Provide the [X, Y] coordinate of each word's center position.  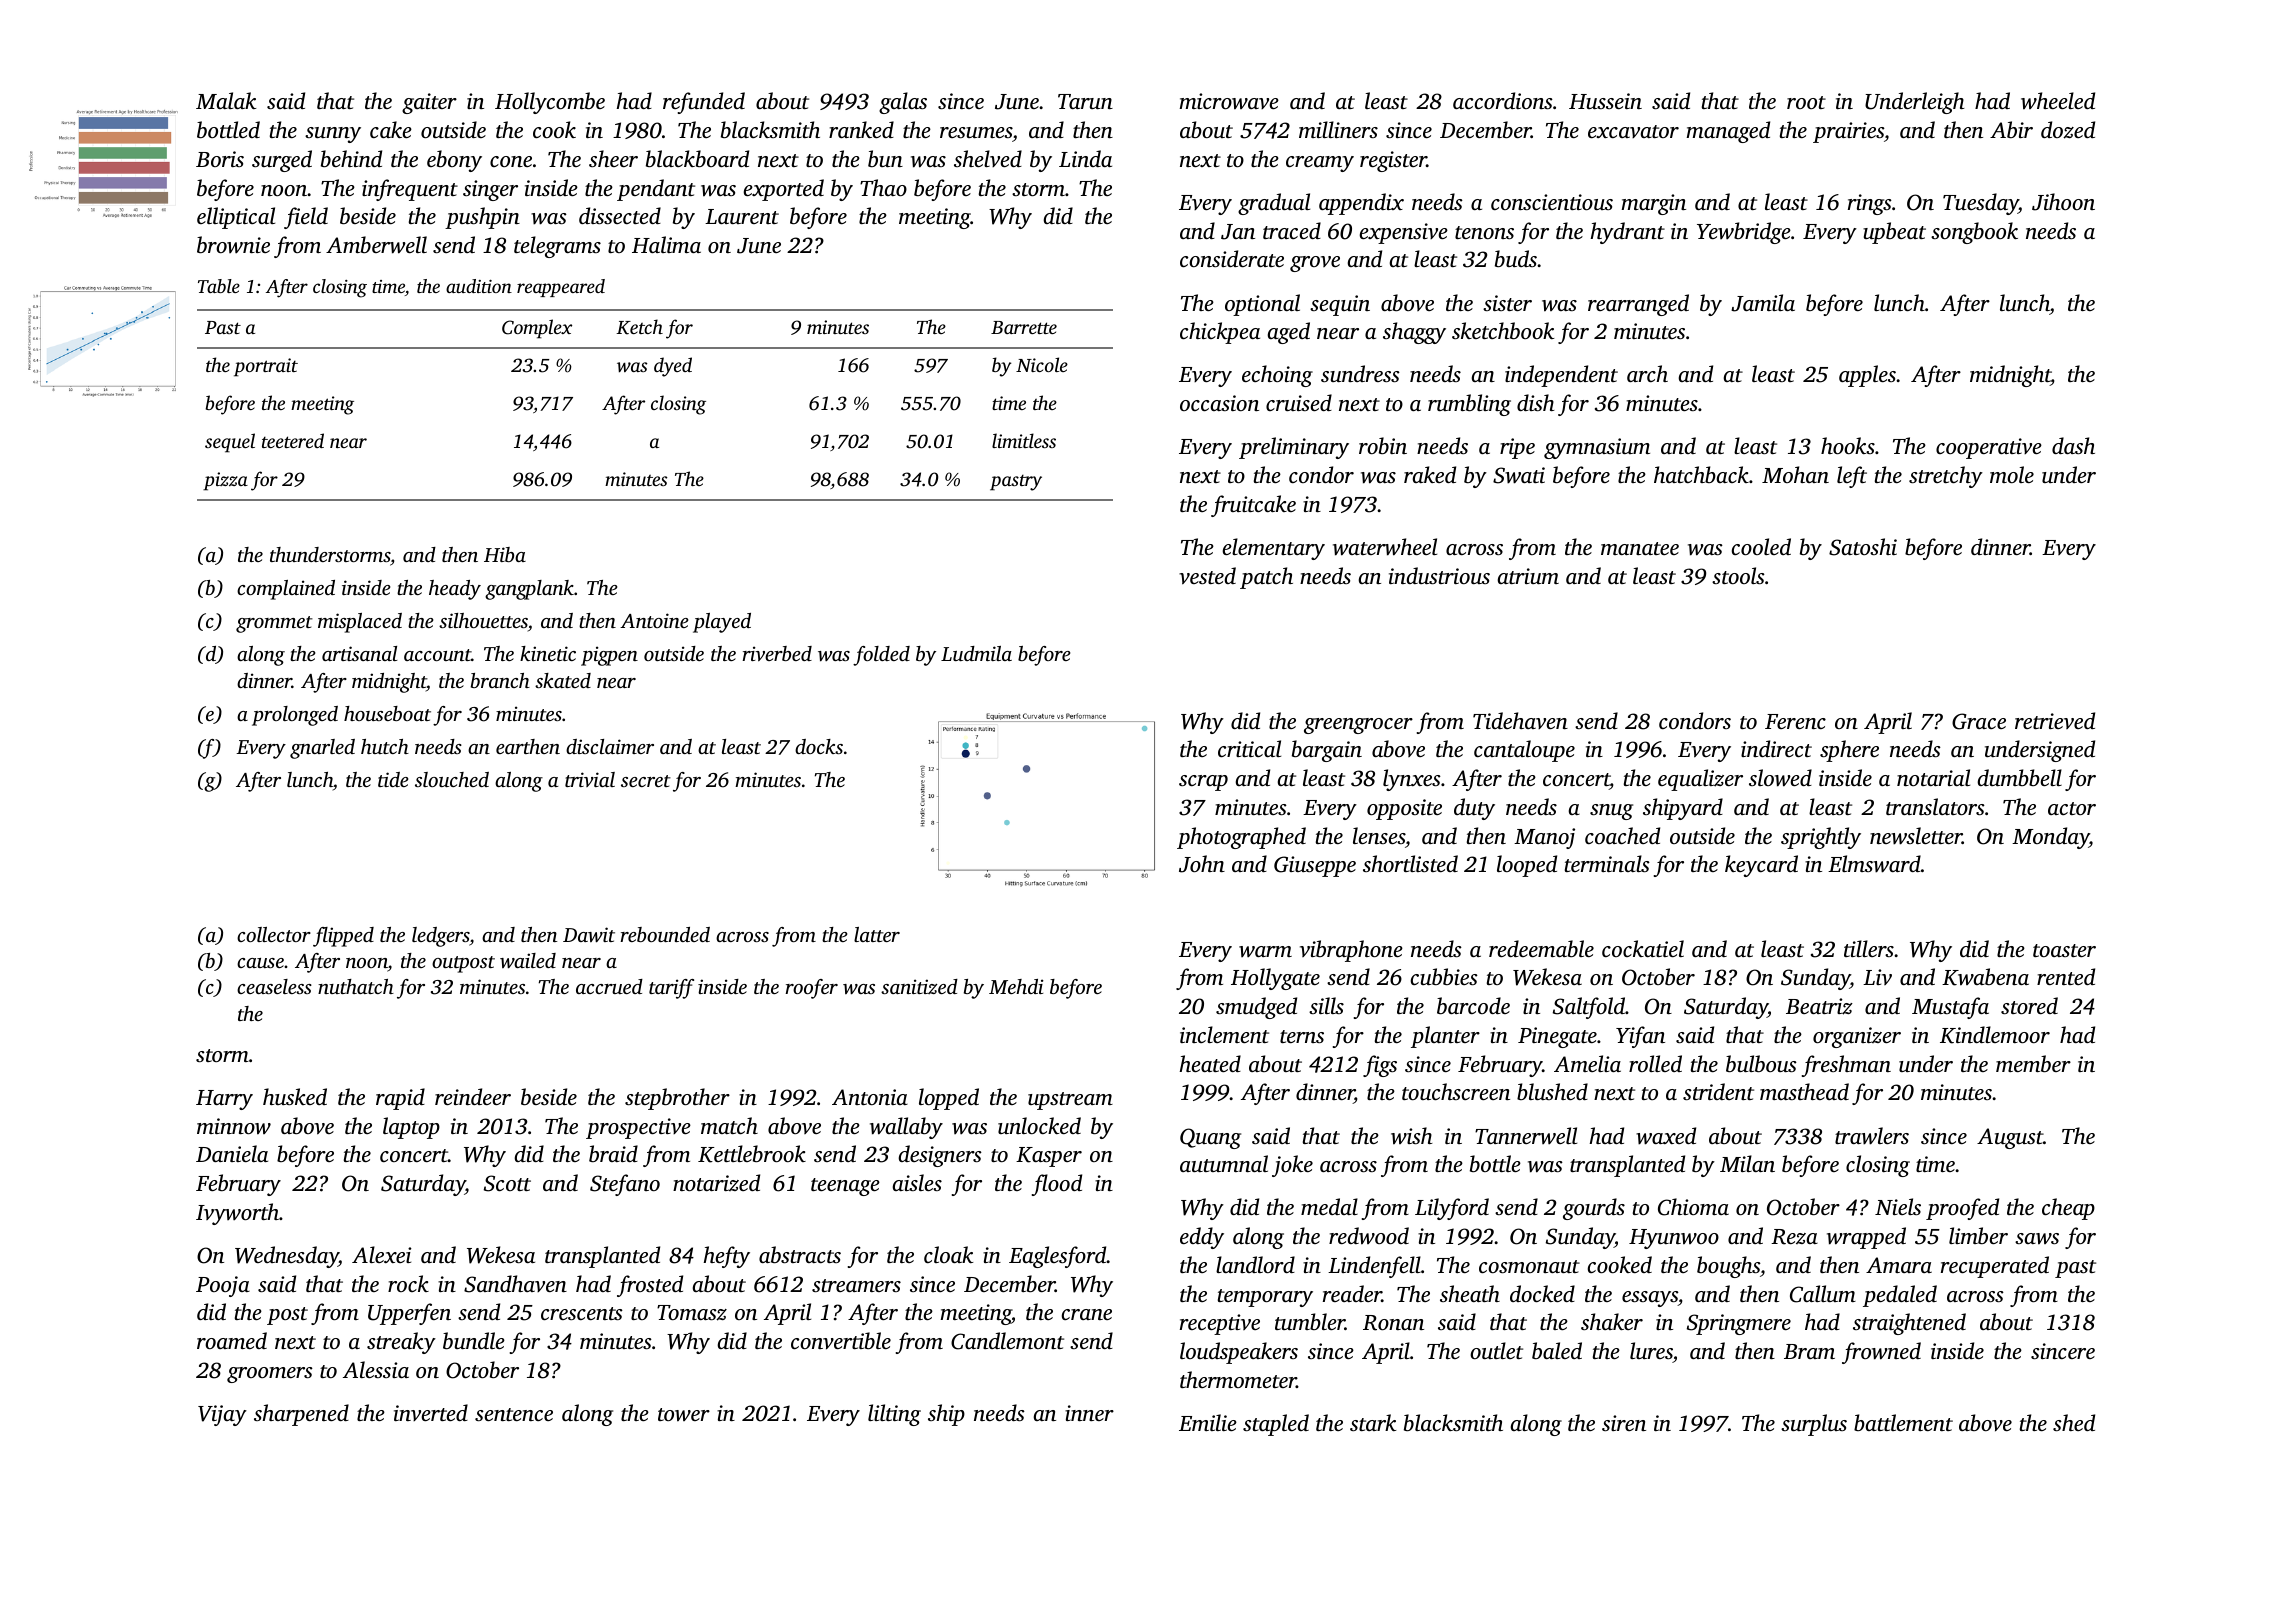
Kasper [1049, 1157]
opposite [1404, 809]
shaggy [1414, 333]
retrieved [2055, 720]
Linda [1085, 158]
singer [490, 190]
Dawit [589, 935]
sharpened [301, 1415]
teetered [293, 440]
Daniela [232, 1153]
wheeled [2058, 101]
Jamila [1763, 303]
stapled [1276, 1425]
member [2033, 1063]
